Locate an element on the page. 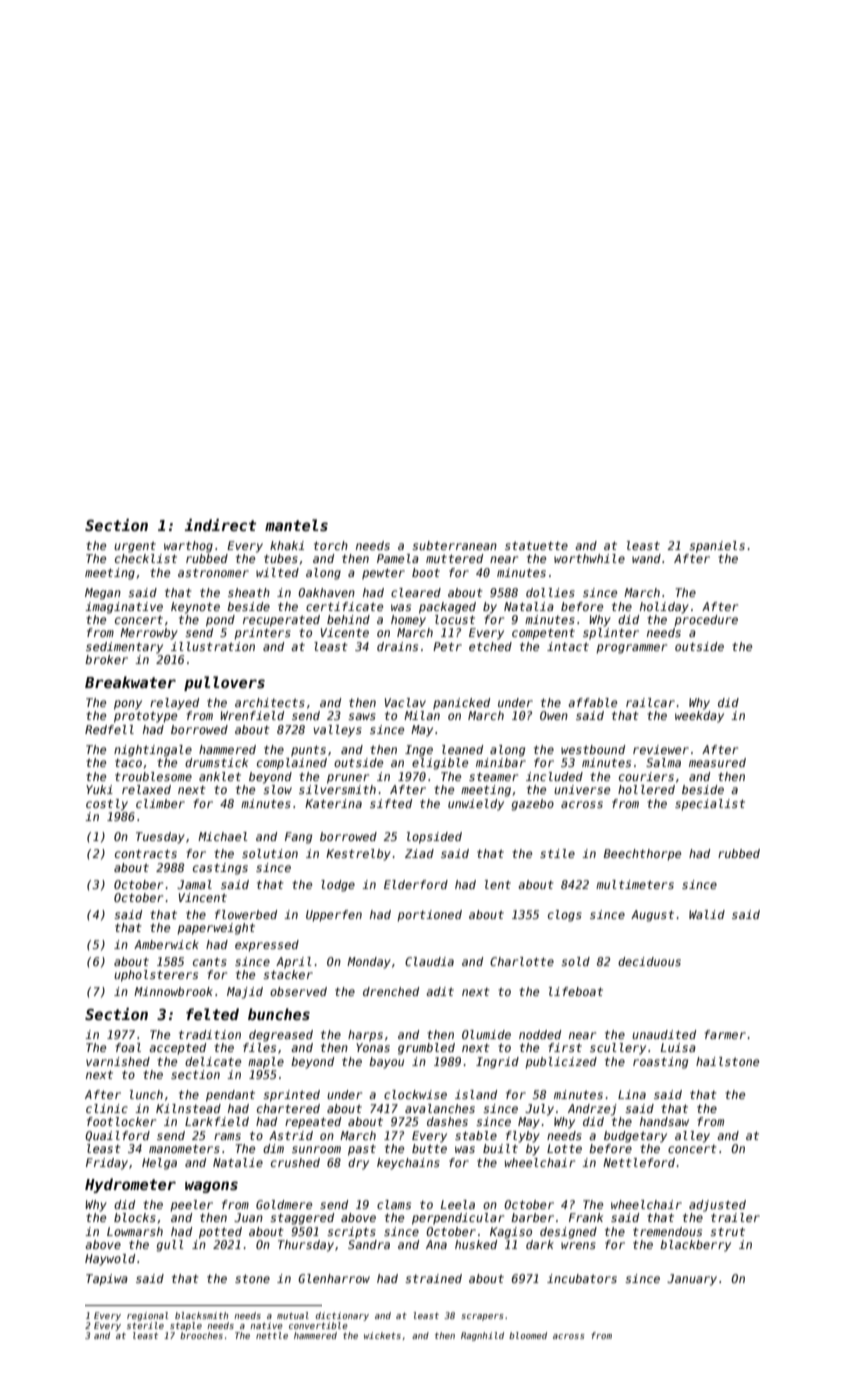  gull is located at coordinates (170, 1246).
